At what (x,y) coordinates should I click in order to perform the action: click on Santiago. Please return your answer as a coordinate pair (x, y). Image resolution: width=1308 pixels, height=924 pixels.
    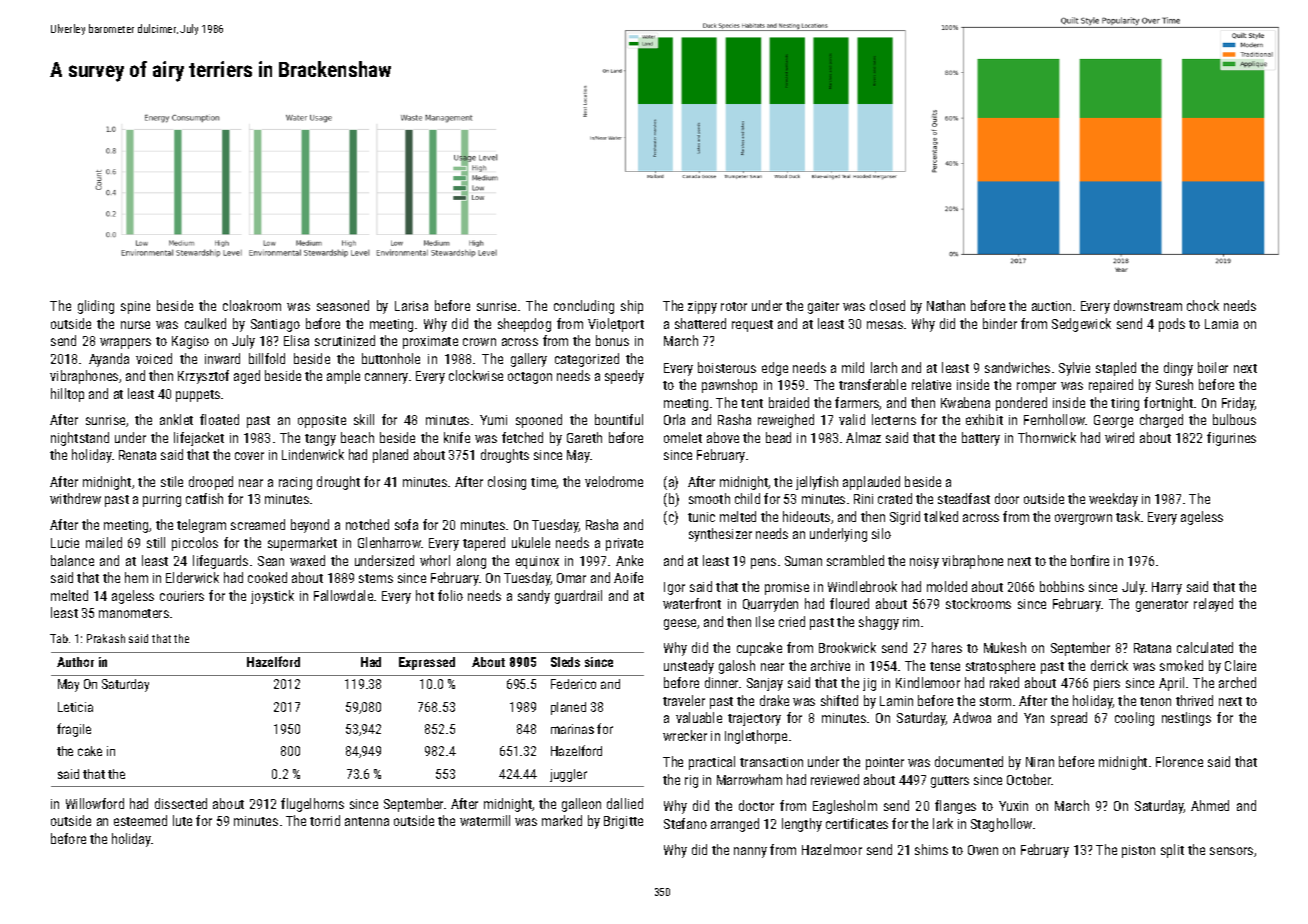
    Looking at the image, I should click on (275, 325).
